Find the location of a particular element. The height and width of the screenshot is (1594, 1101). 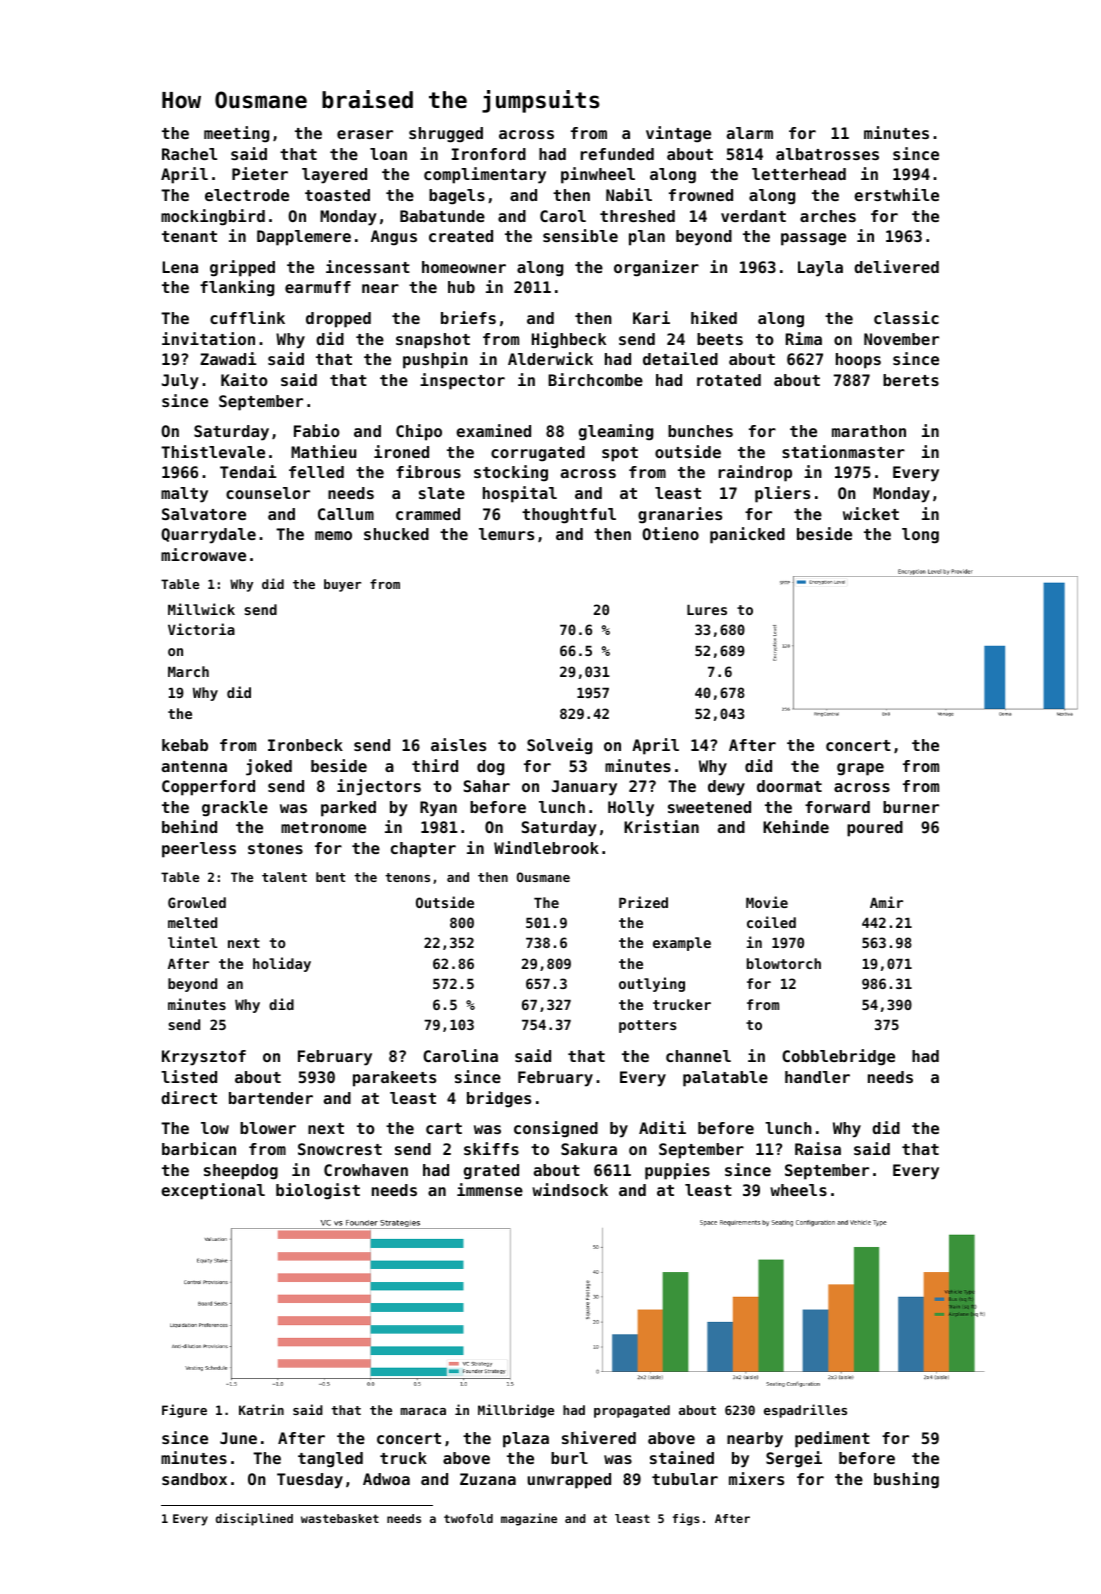

Kari is located at coordinates (651, 317).
